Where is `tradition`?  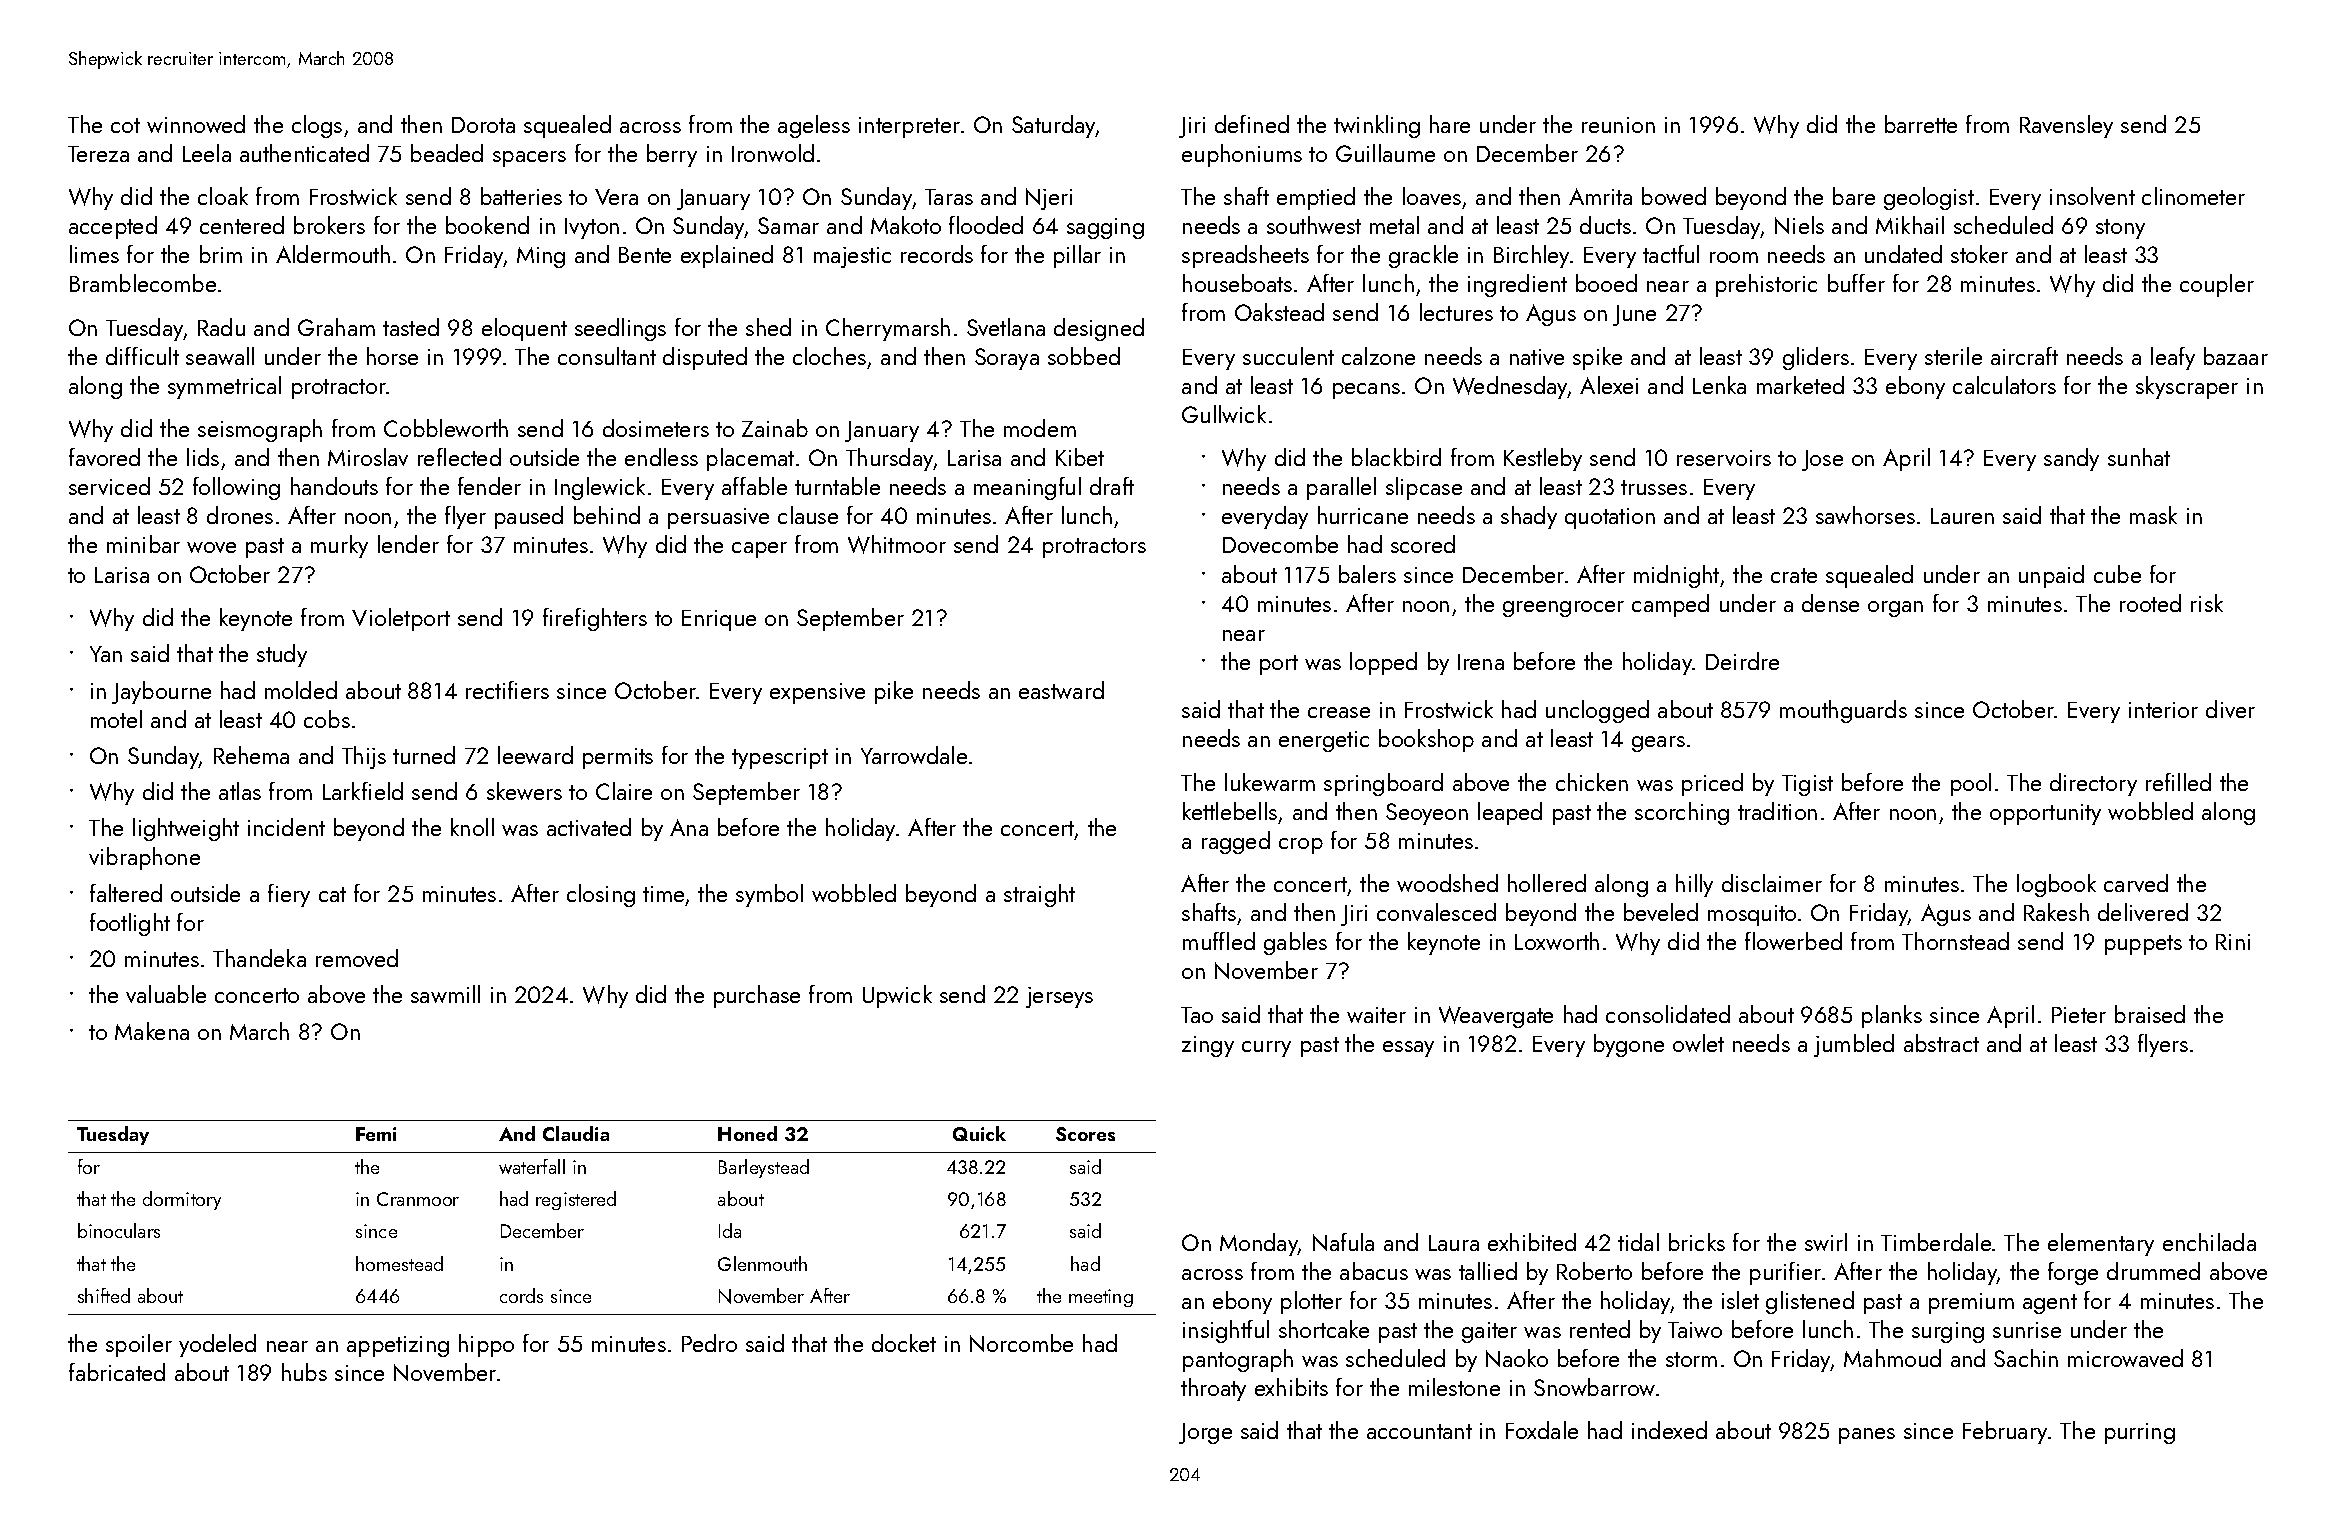
tradition is located at coordinates (1777, 811).
